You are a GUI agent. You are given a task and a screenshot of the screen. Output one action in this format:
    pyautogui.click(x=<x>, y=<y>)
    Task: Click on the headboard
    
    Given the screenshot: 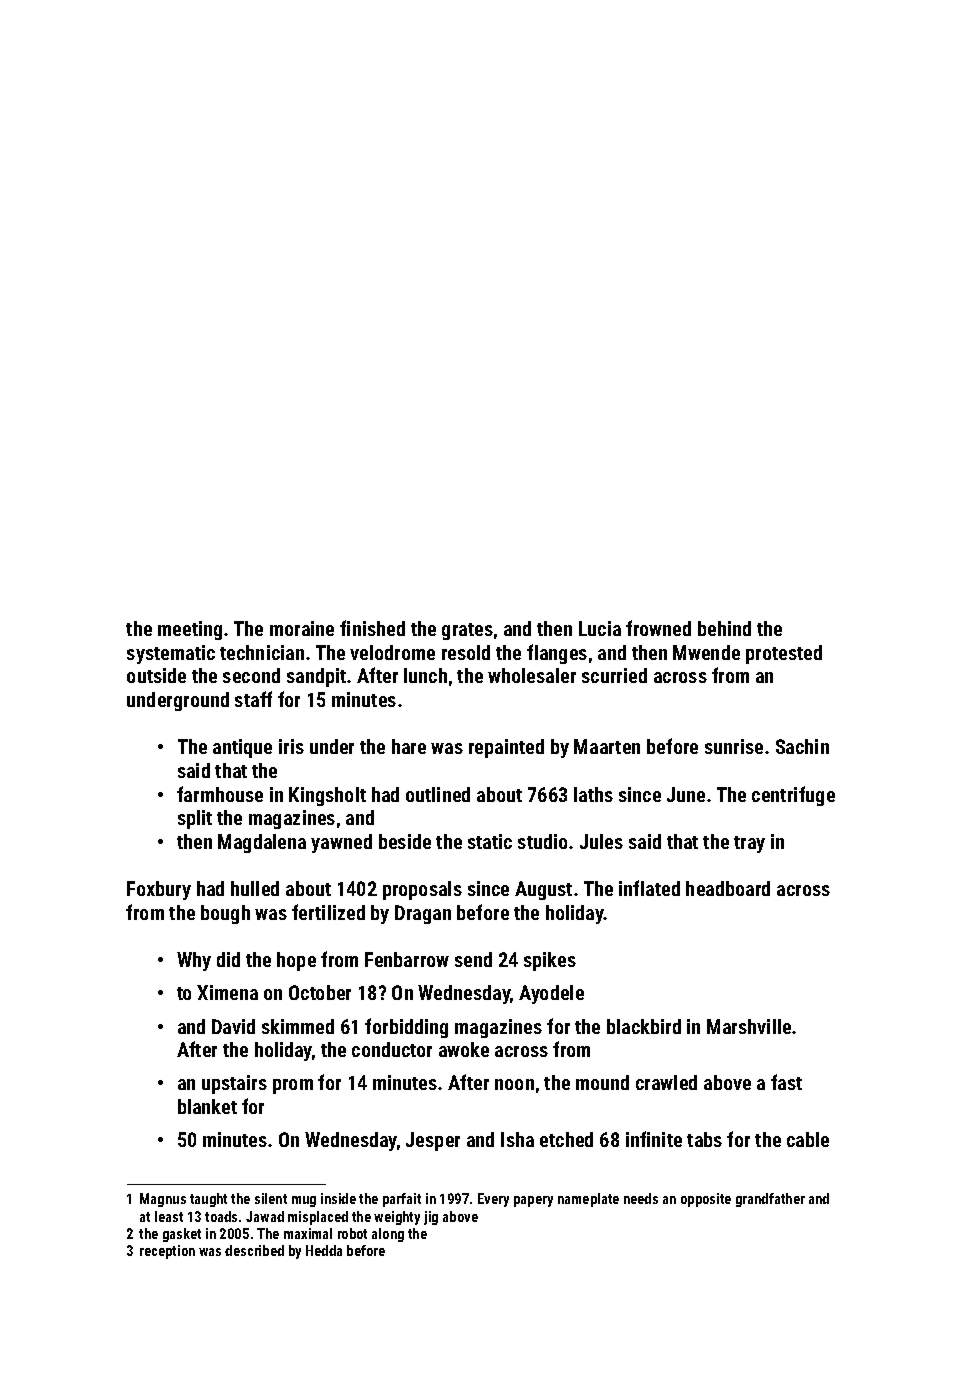 What is the action you would take?
    pyautogui.click(x=728, y=888)
